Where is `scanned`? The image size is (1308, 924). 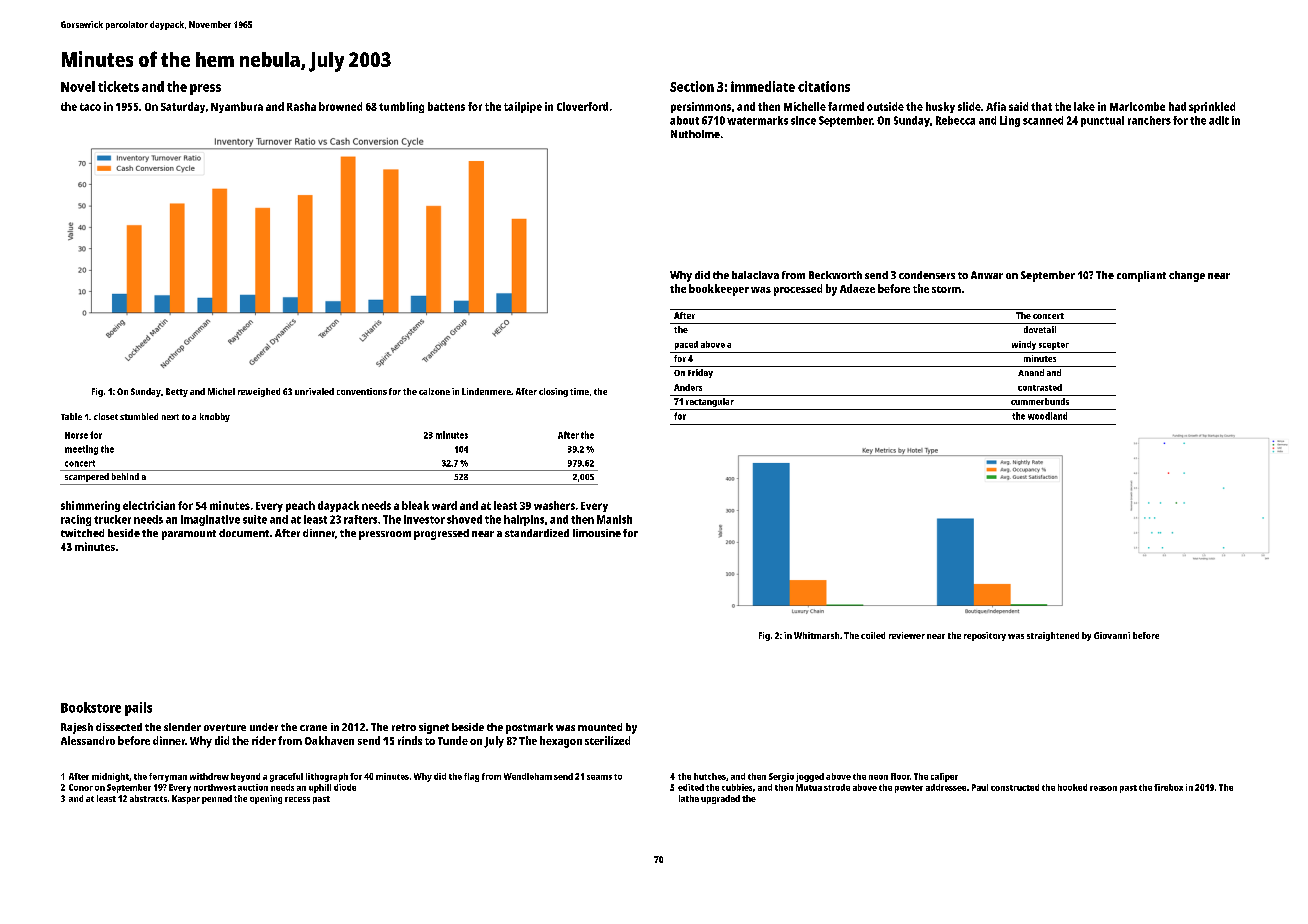
scanned is located at coordinates (1043, 120).
